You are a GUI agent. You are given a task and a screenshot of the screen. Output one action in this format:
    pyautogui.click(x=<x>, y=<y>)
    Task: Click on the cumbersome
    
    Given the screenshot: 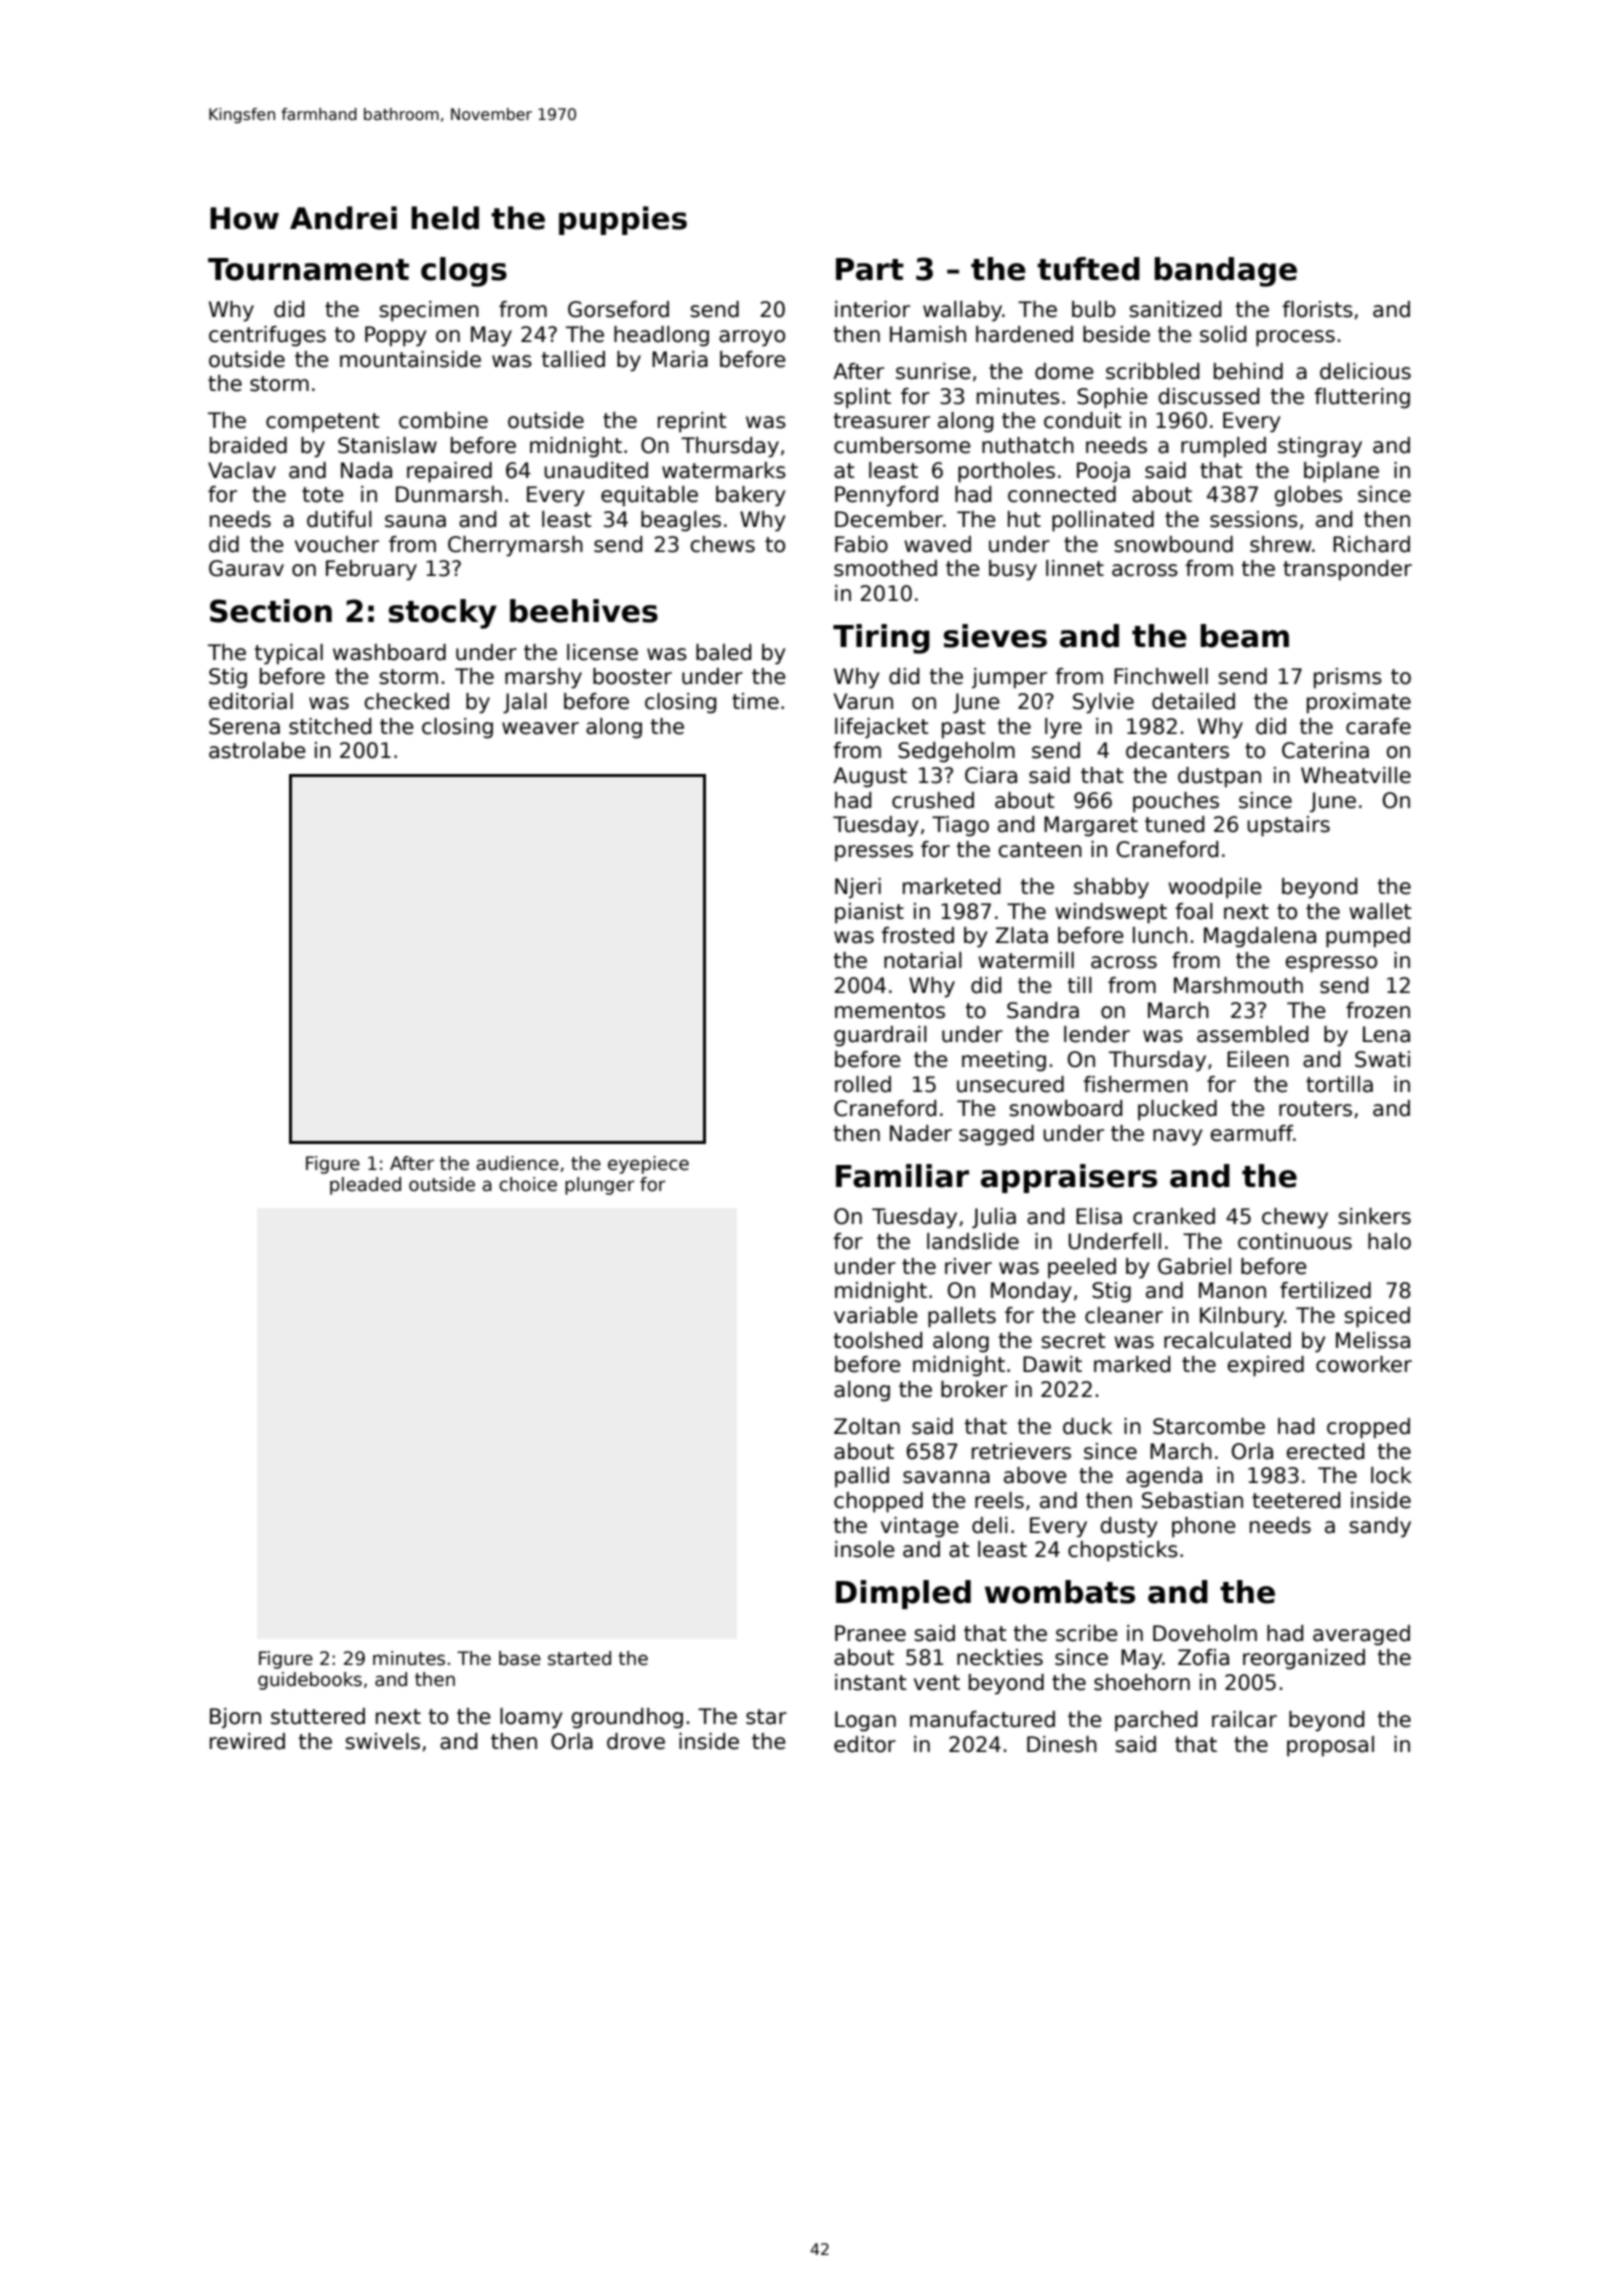 What is the action you would take?
    pyautogui.click(x=902, y=445)
